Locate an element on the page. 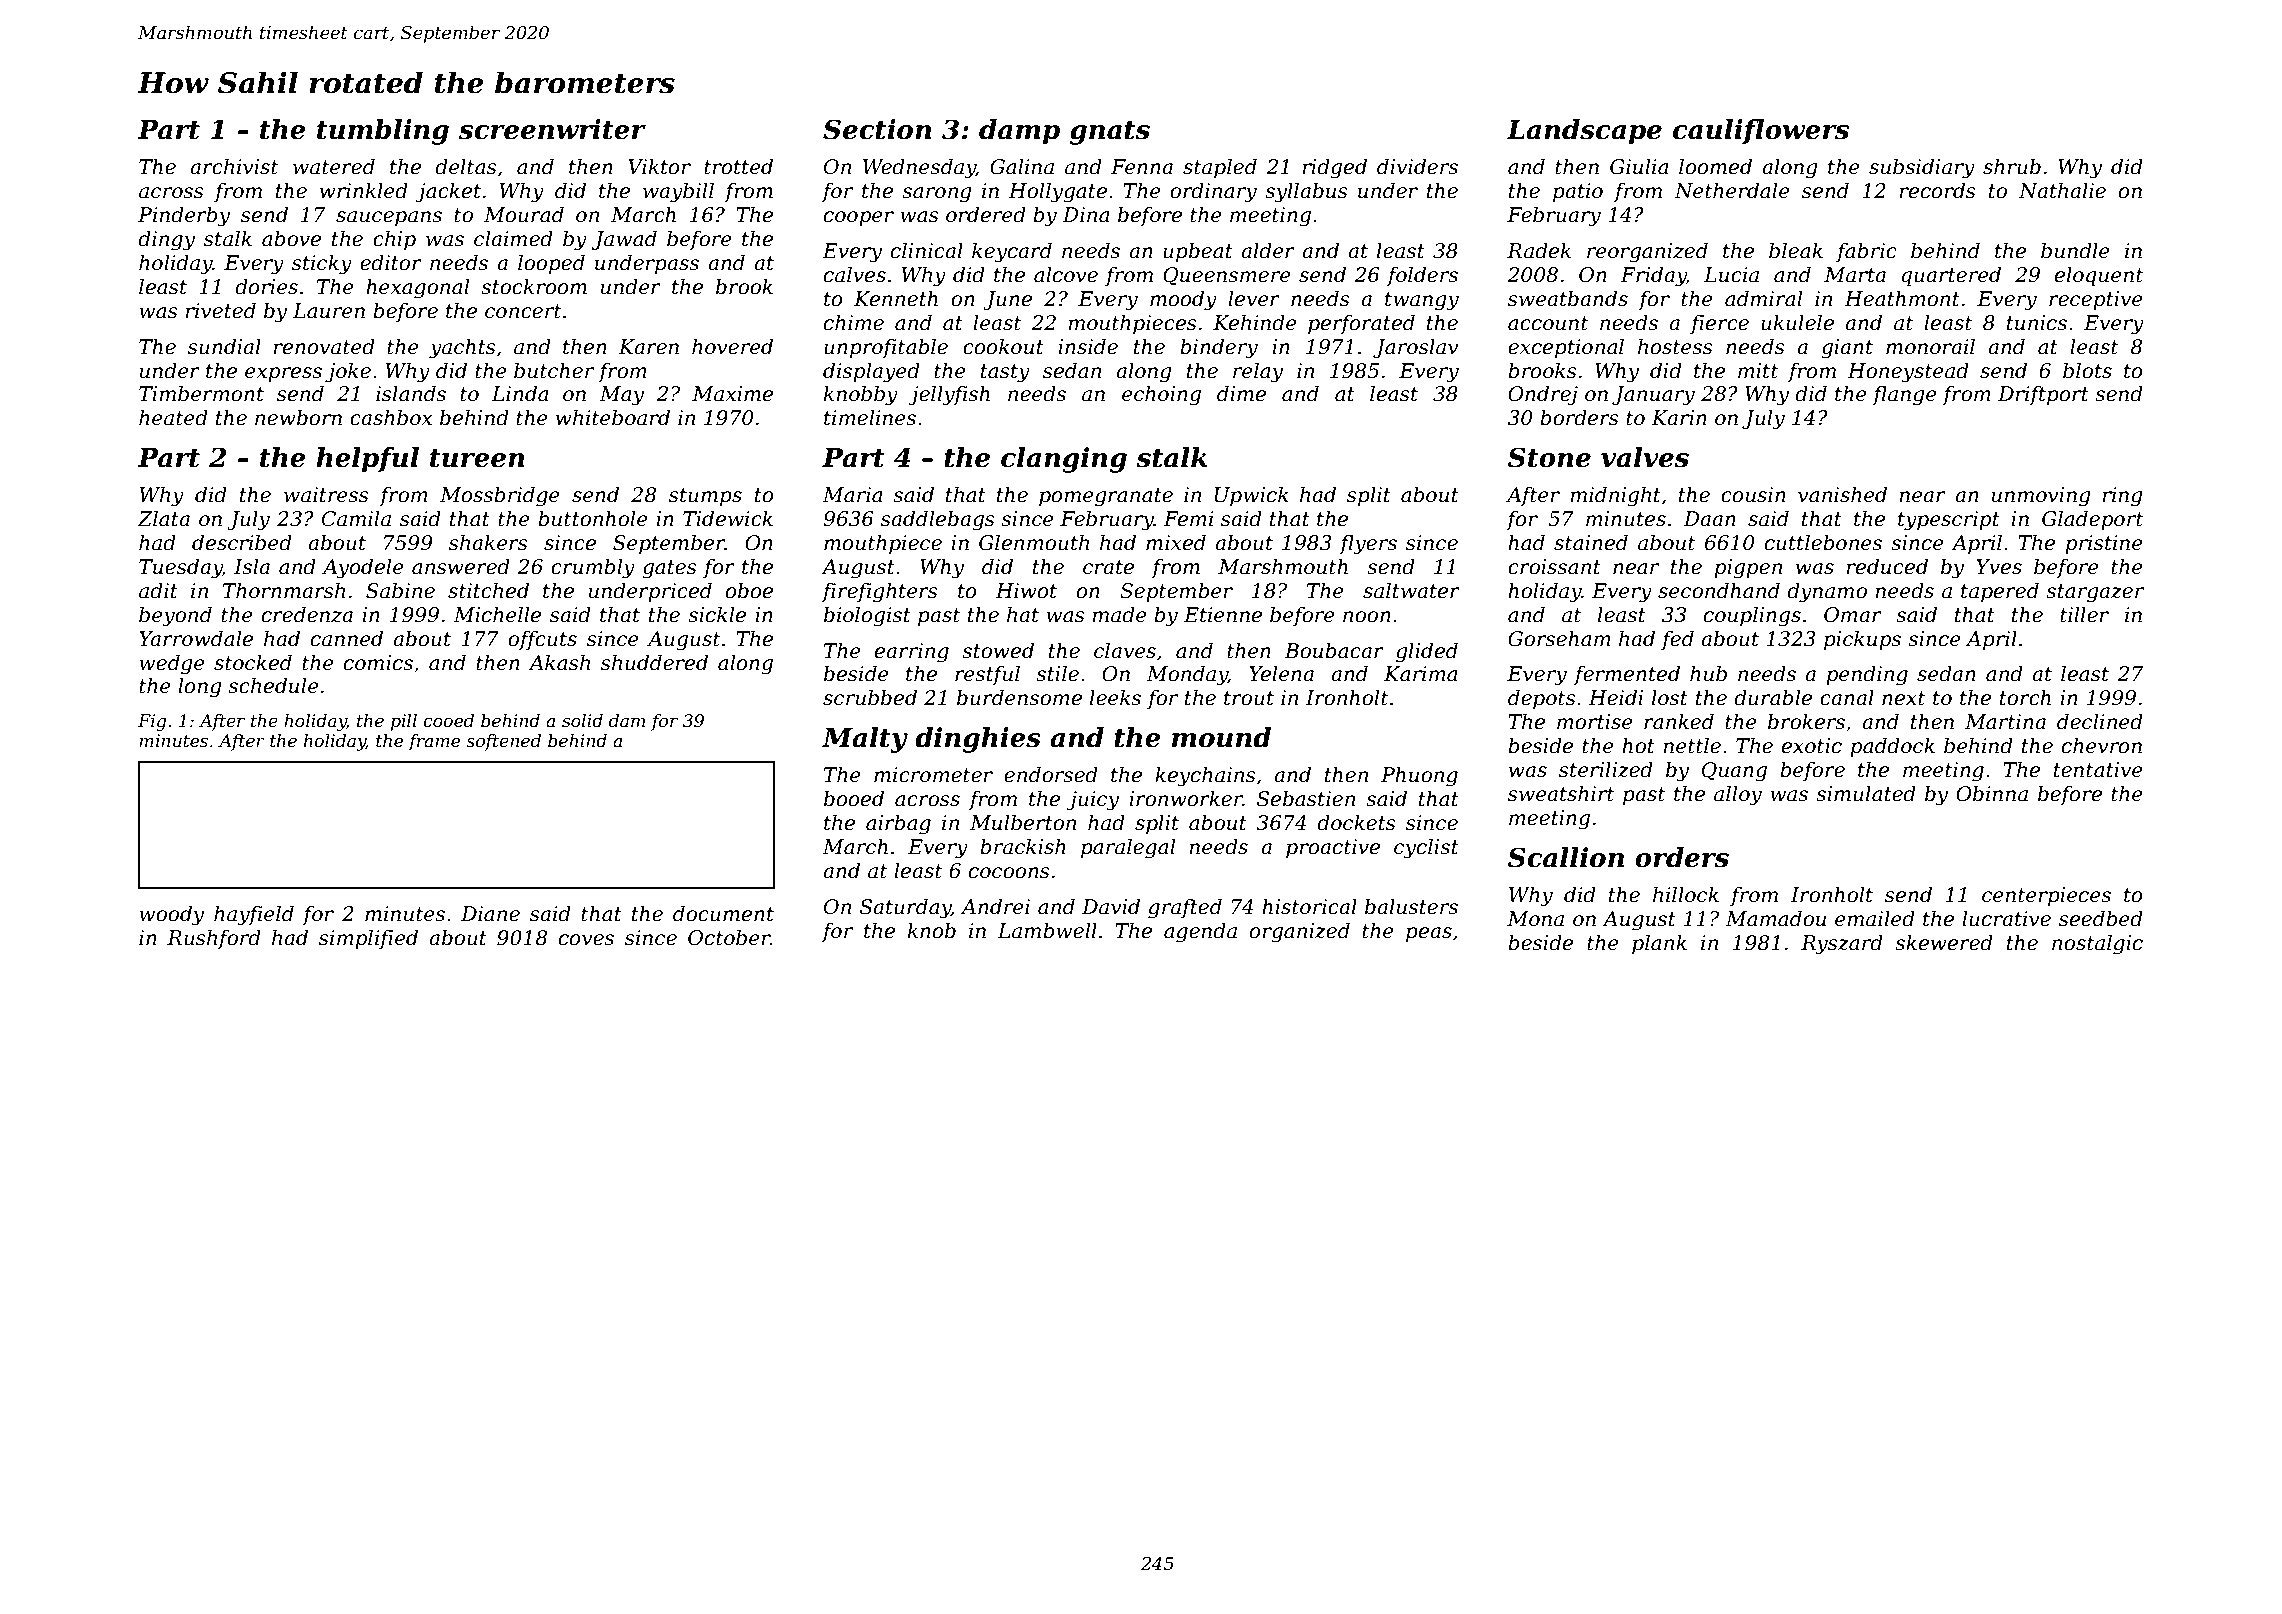  stile is located at coordinates (1057, 673).
